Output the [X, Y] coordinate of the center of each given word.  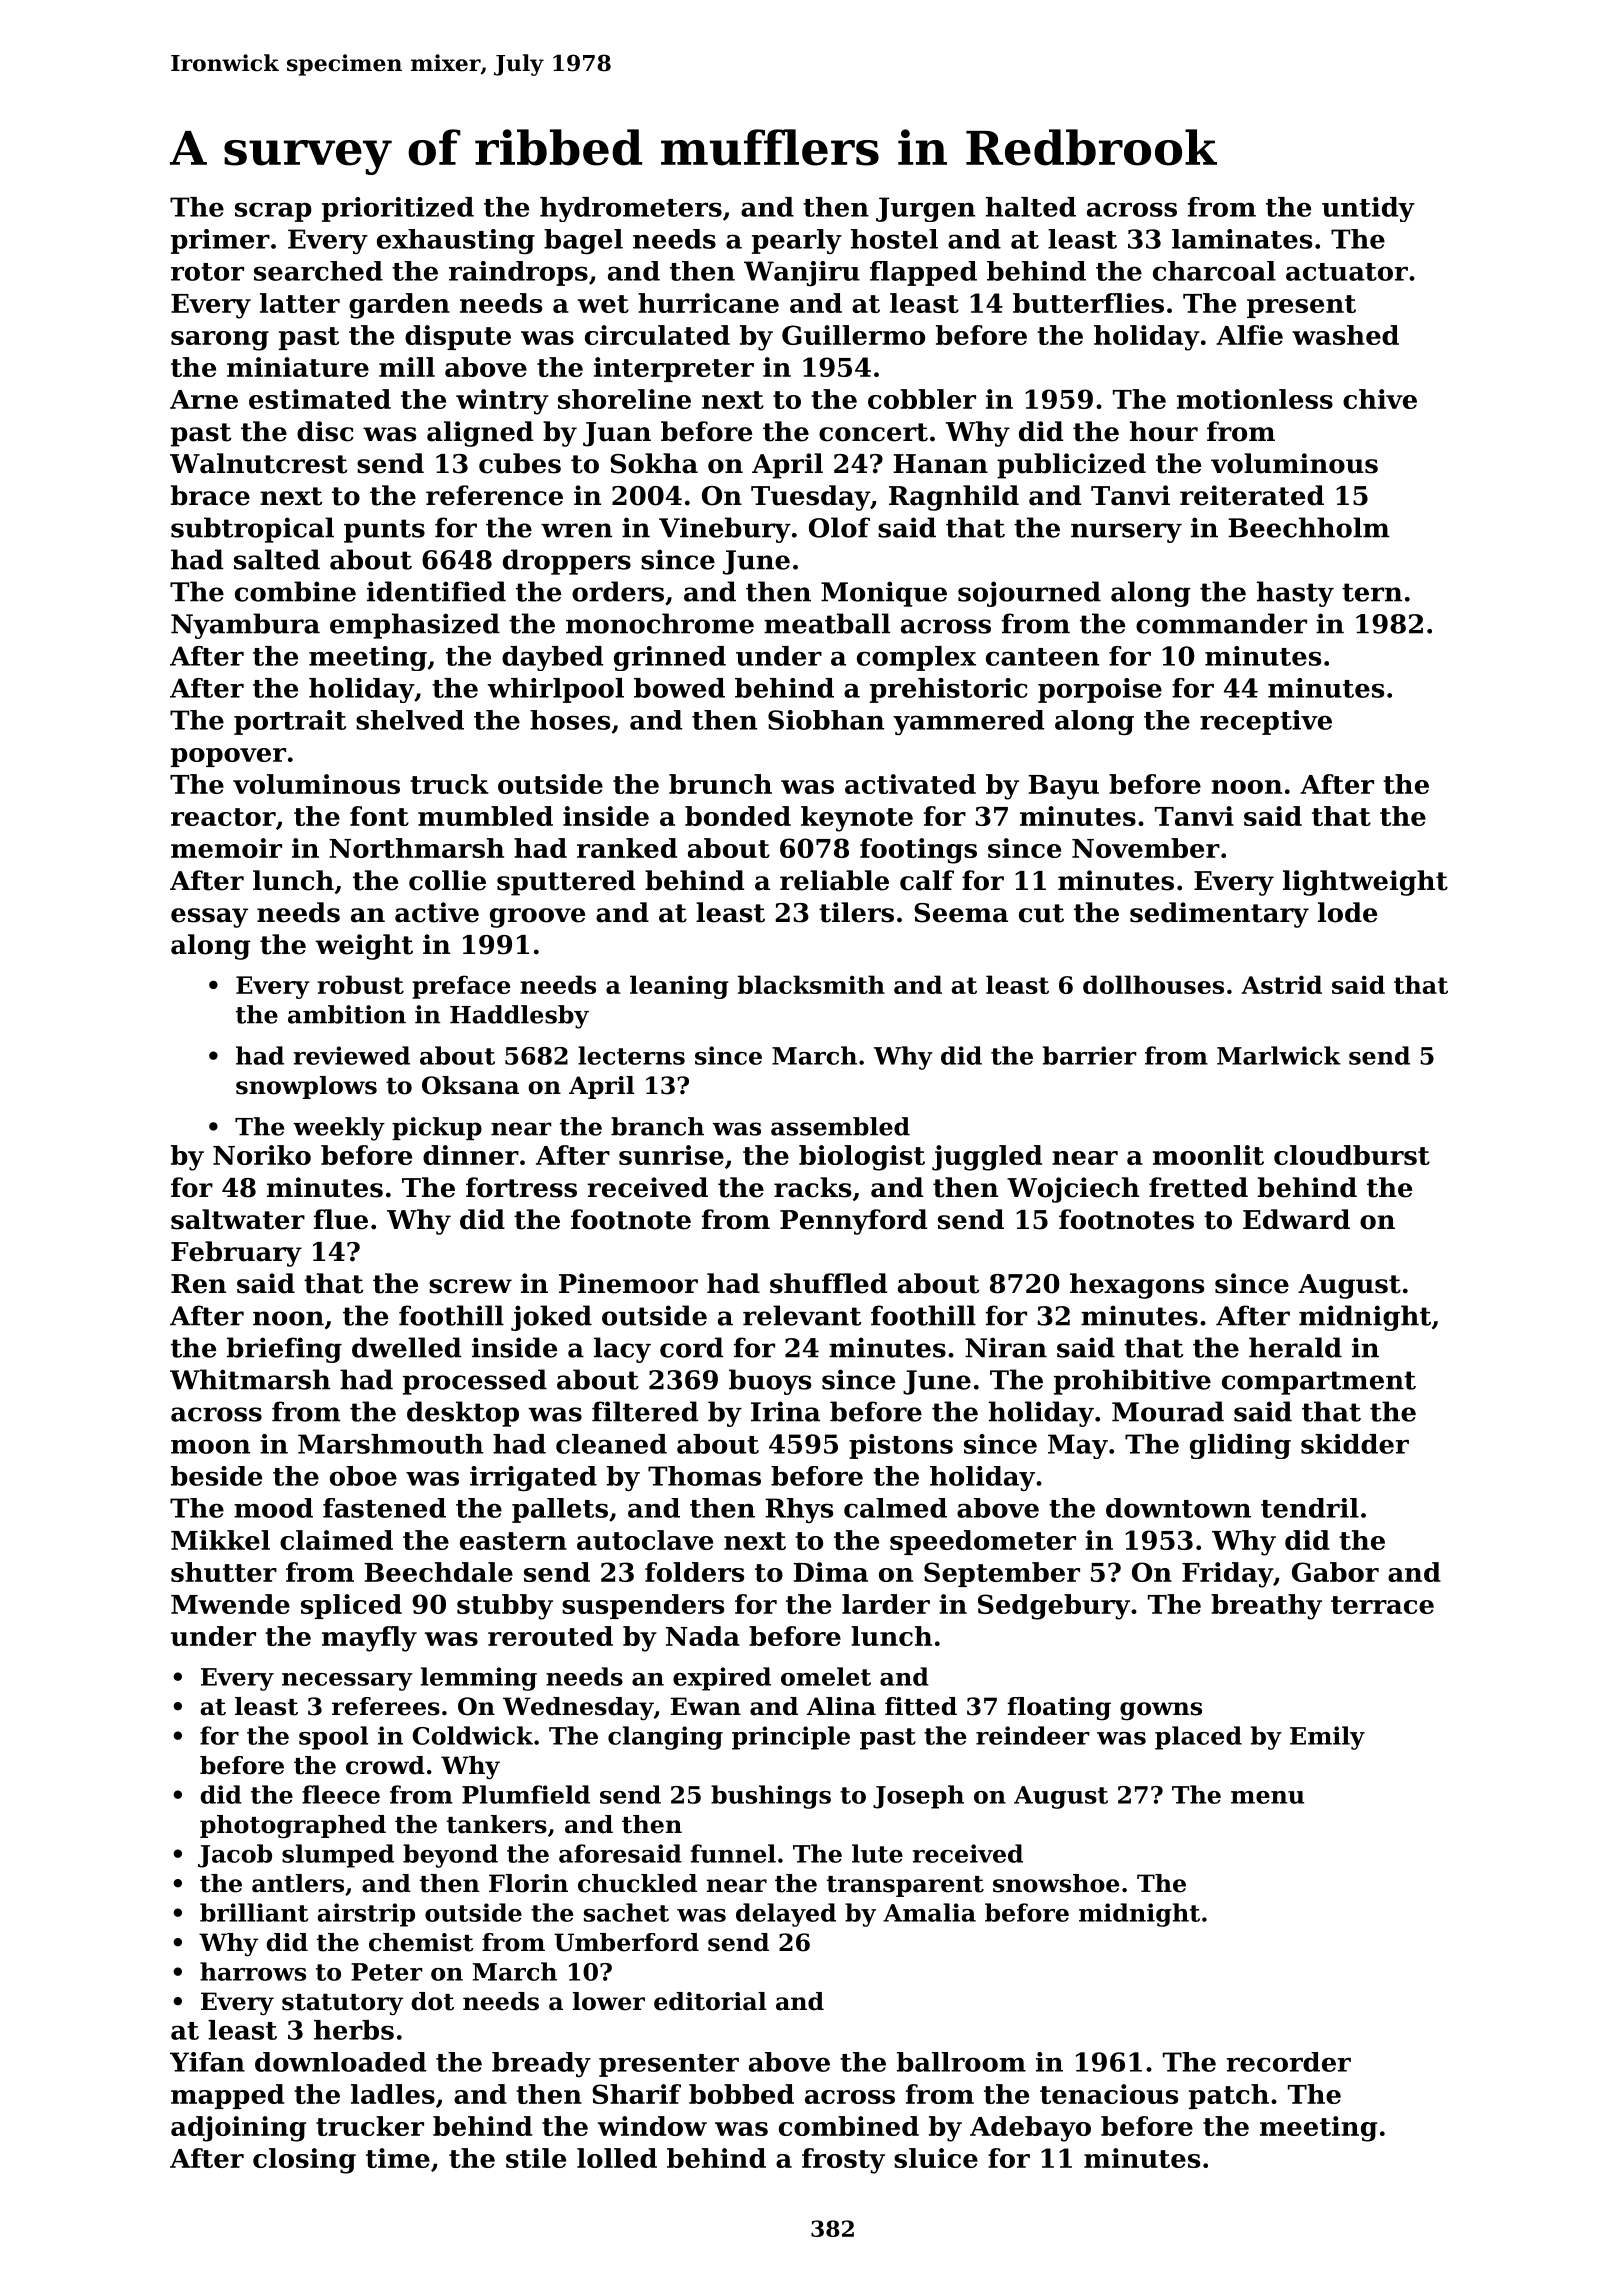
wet [603, 304]
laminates [1242, 239]
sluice [936, 2158]
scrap [273, 212]
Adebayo [1030, 2129]
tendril [1310, 1508]
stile [536, 2158]
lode [1347, 912]
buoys [770, 1382]
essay [209, 918]
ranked [627, 848]
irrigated [533, 1478]
